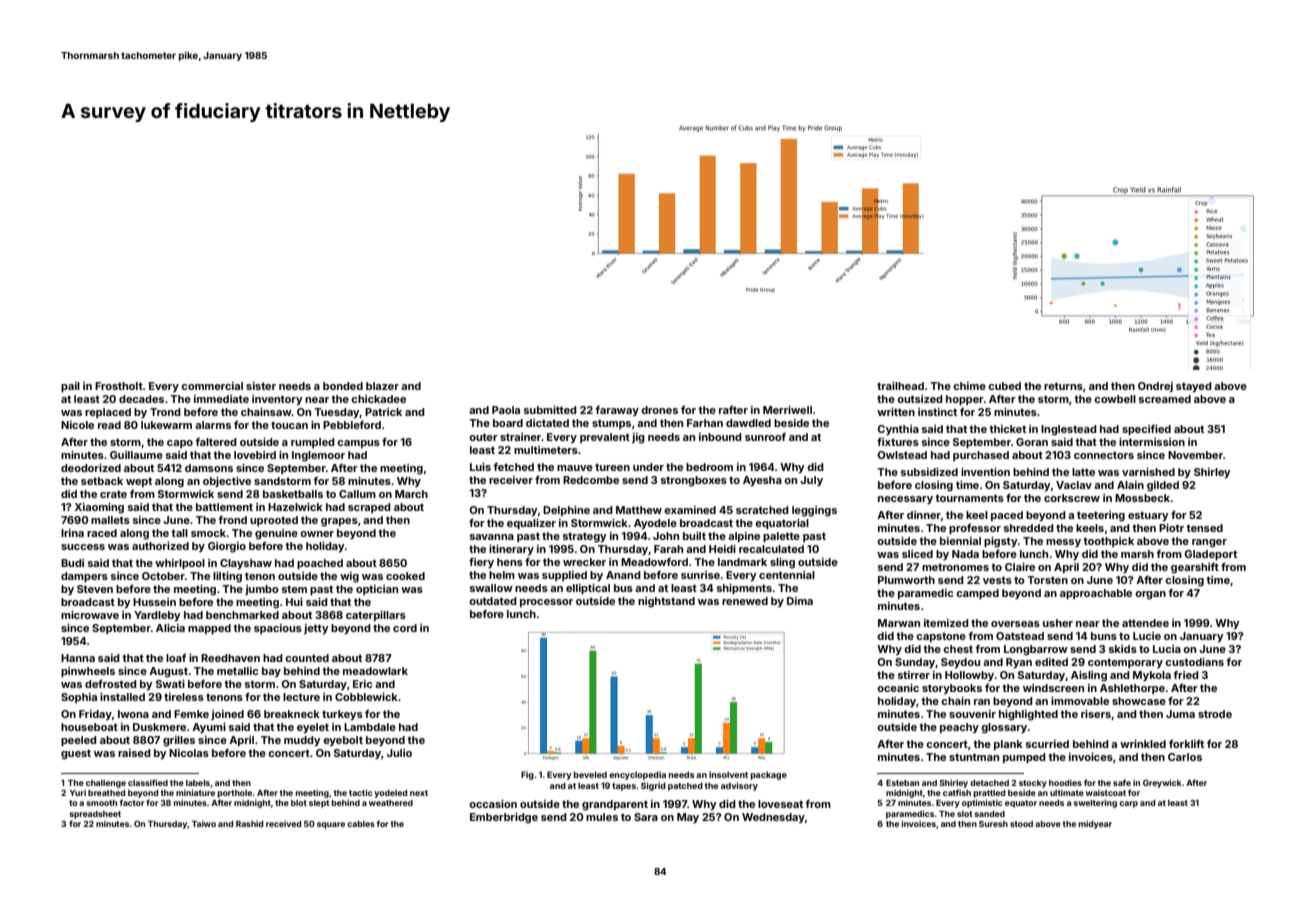 The width and height of the document is (1308, 924). I want to click on Cobblewick, so click(366, 696).
